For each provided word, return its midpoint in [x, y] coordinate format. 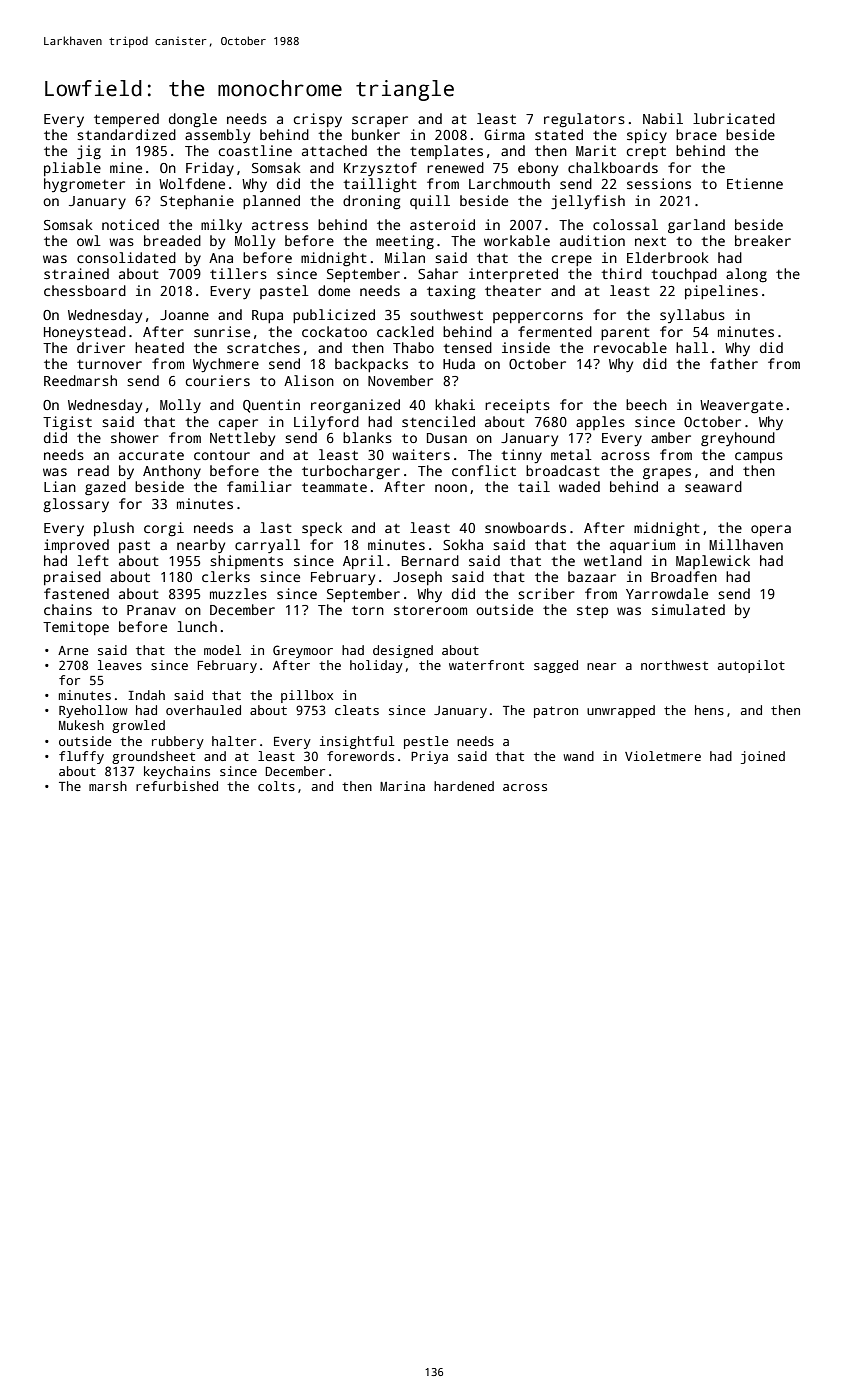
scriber [546, 593]
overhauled [203, 710]
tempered [126, 120]
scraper [380, 121]
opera [771, 530]
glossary [76, 505]
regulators [584, 120]
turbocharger [351, 472]
